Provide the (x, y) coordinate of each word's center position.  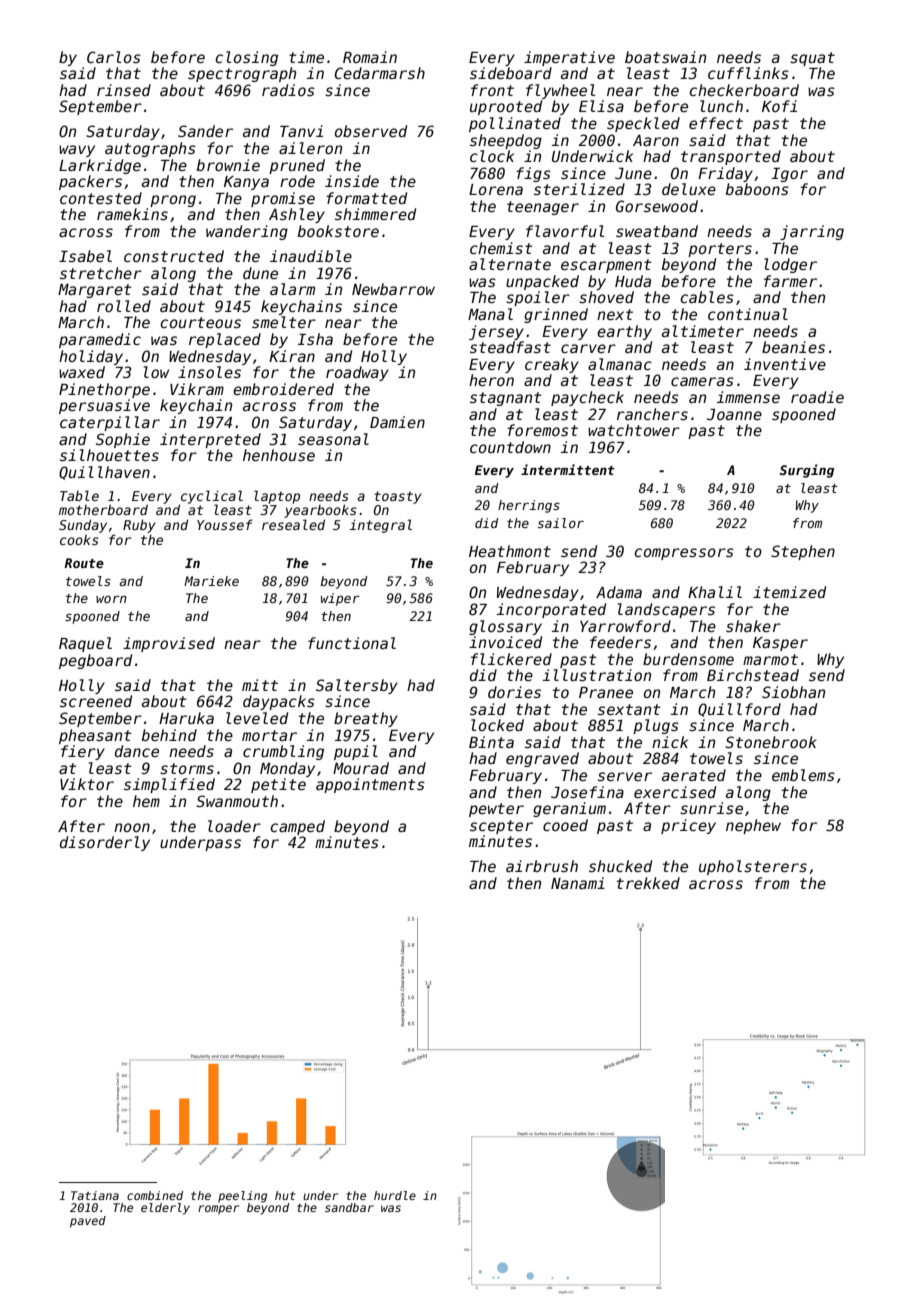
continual (748, 314)
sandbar (349, 1207)
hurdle (395, 1195)
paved (88, 1222)
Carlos (114, 57)
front (492, 90)
